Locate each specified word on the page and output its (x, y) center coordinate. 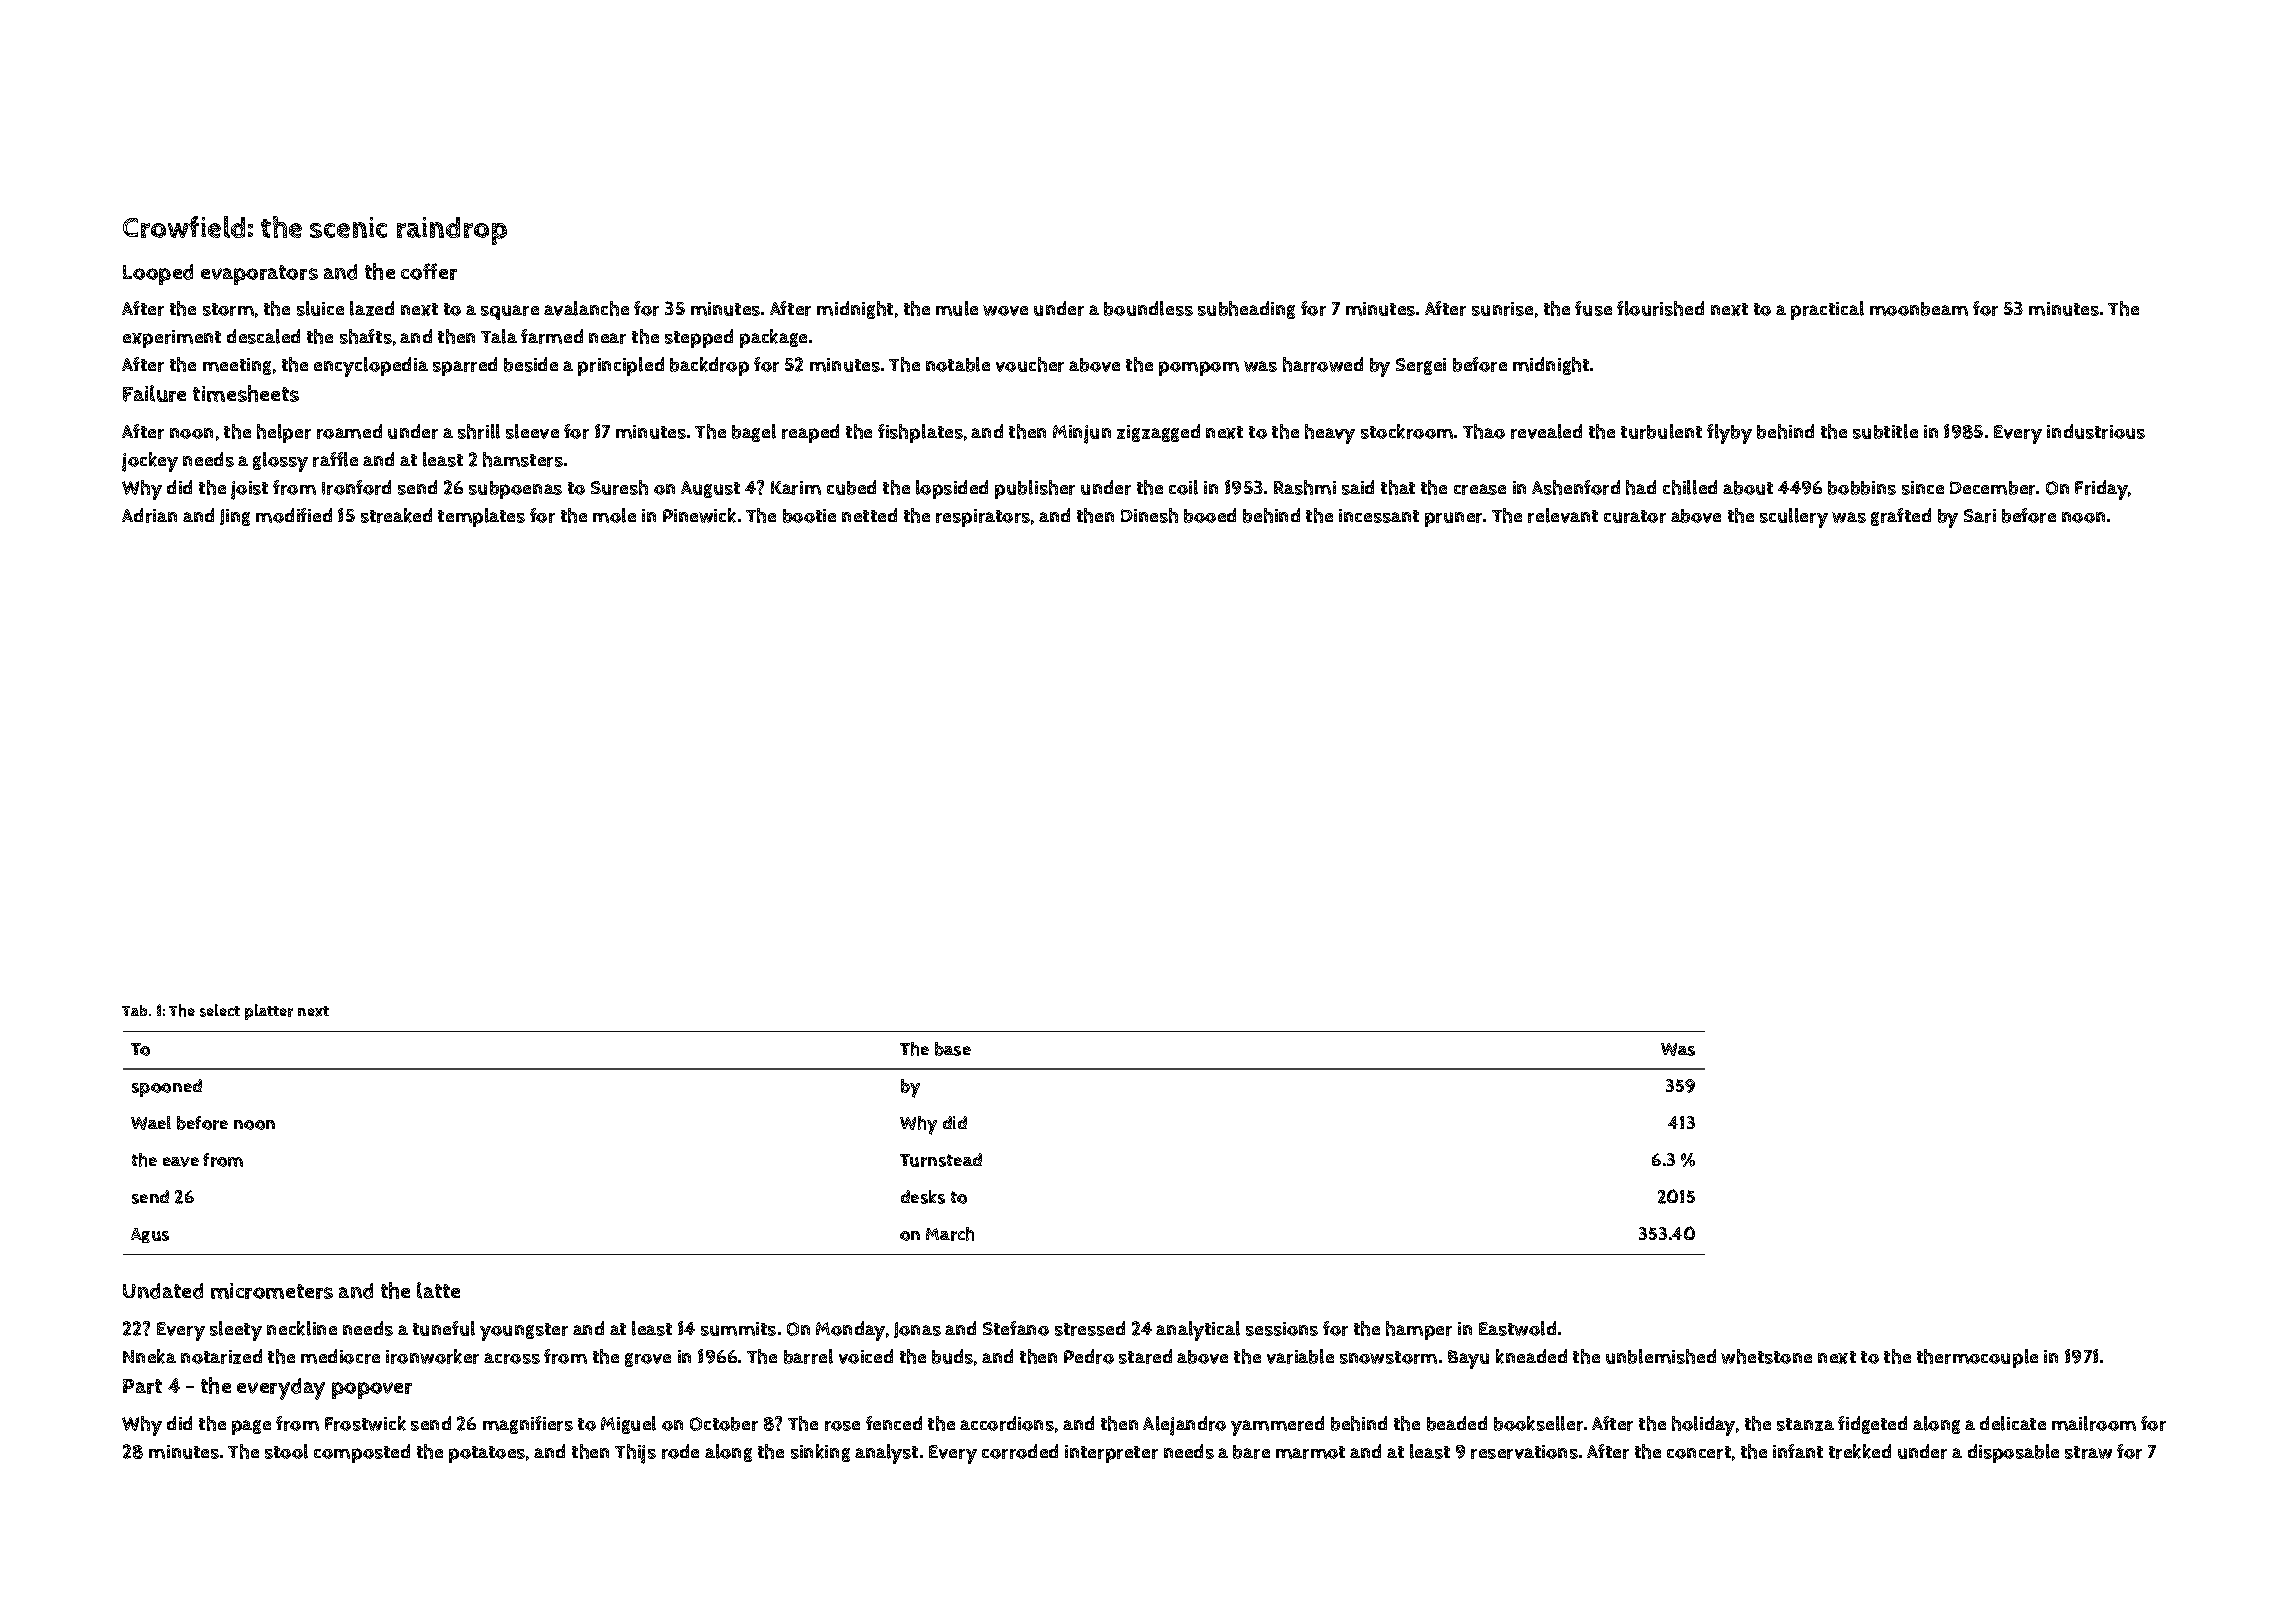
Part (142, 1386)
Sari (1980, 516)
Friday (2101, 490)
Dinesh (1149, 515)
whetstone (1766, 1356)
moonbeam (1919, 309)
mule (957, 308)
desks (923, 1197)
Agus (150, 1235)
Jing (235, 517)
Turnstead (941, 1160)
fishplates (920, 433)
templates (481, 517)
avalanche (586, 308)
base (953, 1049)
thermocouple (1977, 1358)
